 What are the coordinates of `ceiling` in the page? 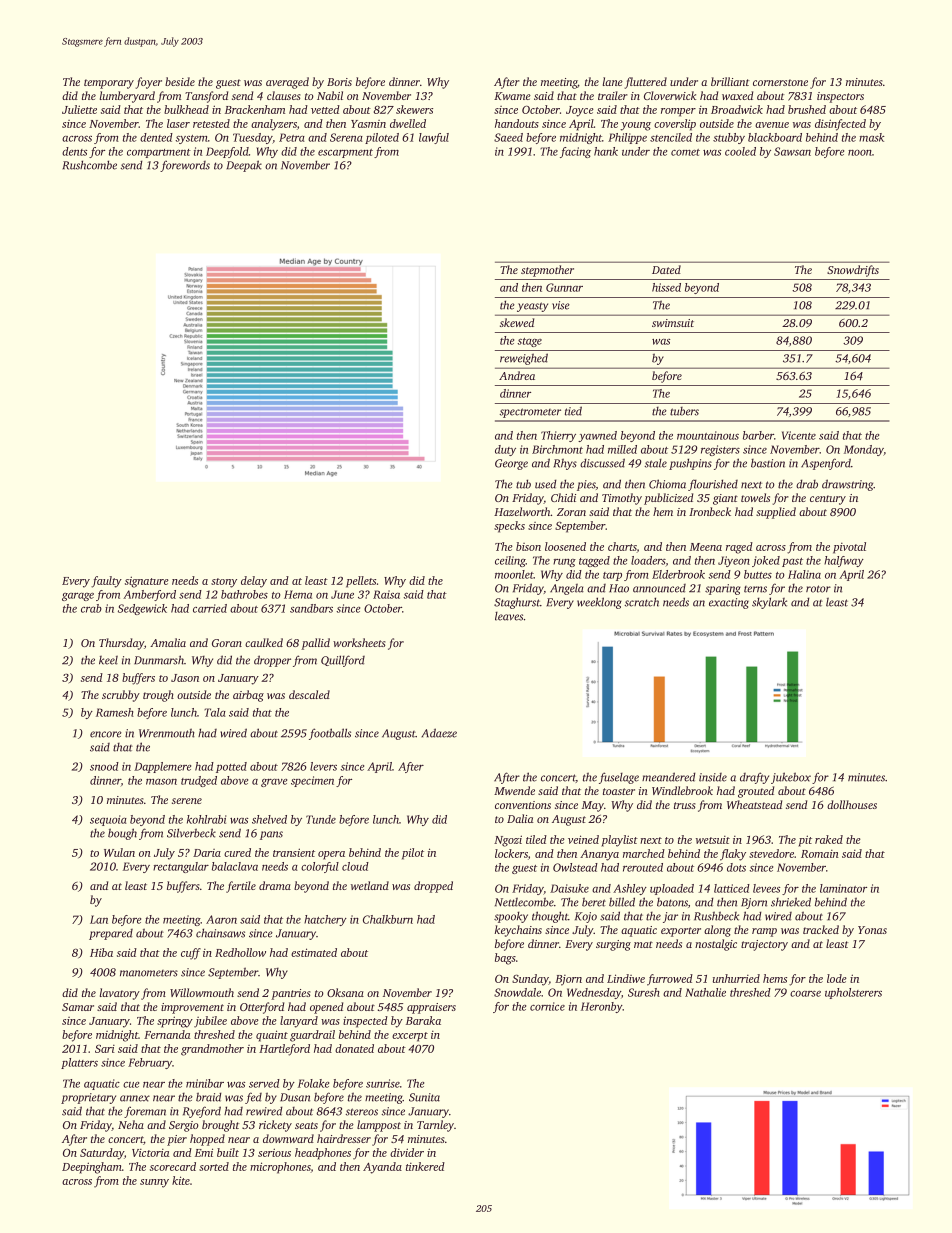 It's located at (510, 561).
